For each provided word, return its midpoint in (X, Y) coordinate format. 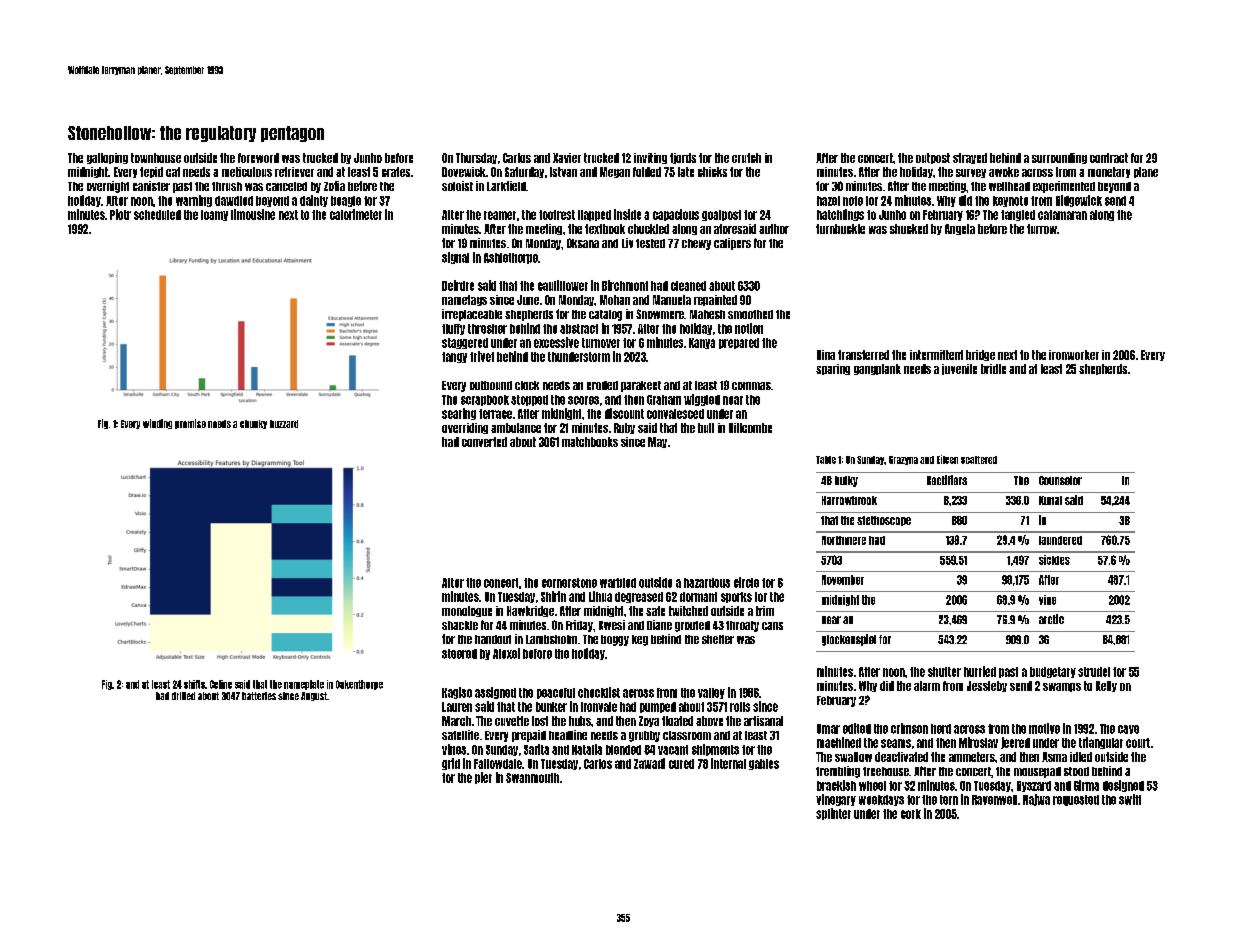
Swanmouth (532, 778)
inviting (650, 158)
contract (1109, 158)
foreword (258, 158)
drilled (183, 696)
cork (911, 814)
